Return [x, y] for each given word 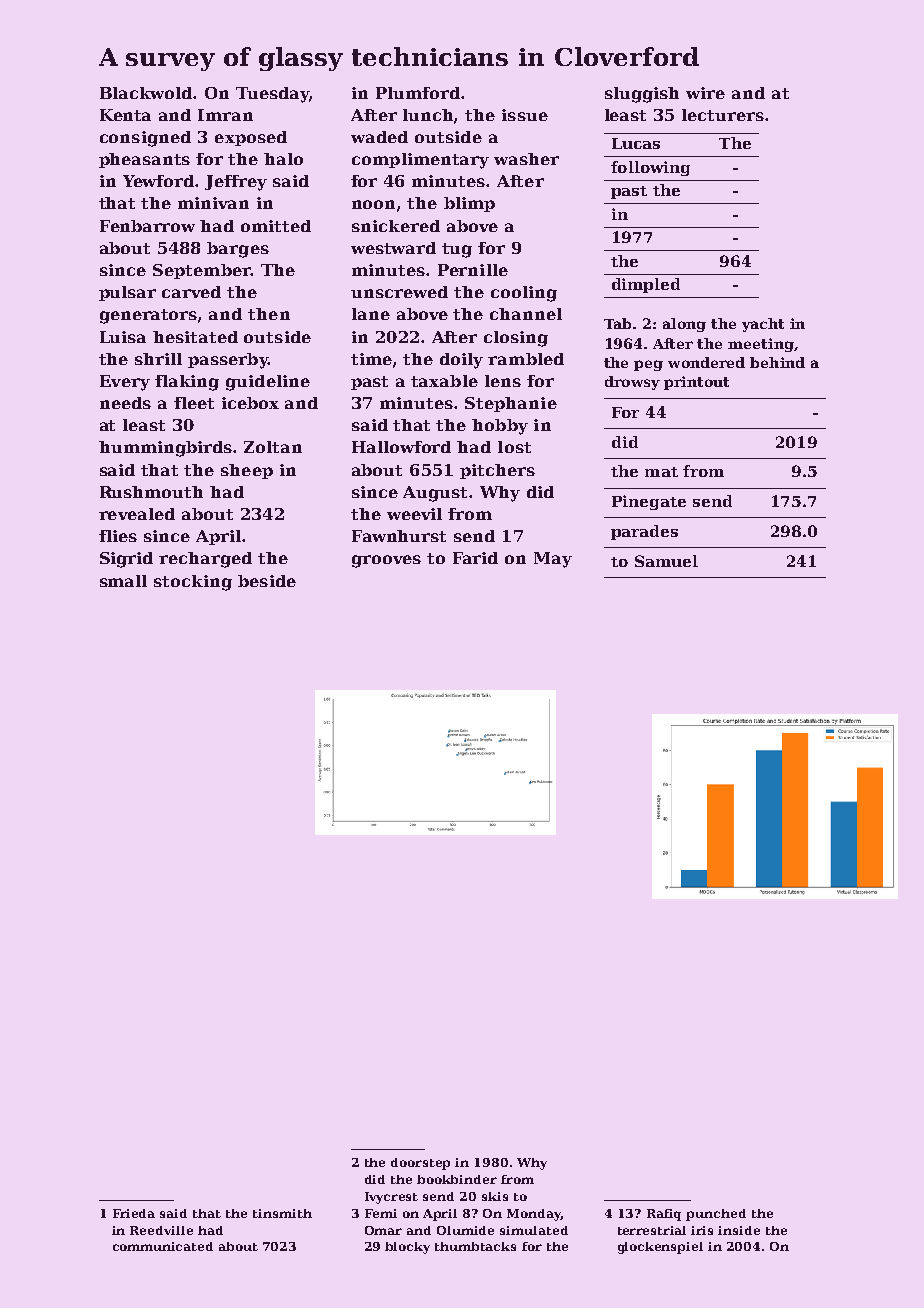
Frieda [134, 1213]
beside [267, 581]
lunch [428, 115]
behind [777, 362]
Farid [475, 558]
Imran [225, 115]
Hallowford [401, 447]
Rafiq [664, 1215]
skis [495, 1196]
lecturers [723, 115]
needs [125, 403]
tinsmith [282, 1213]
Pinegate [649, 502]
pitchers [497, 471]
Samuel [666, 561]
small [123, 581]
